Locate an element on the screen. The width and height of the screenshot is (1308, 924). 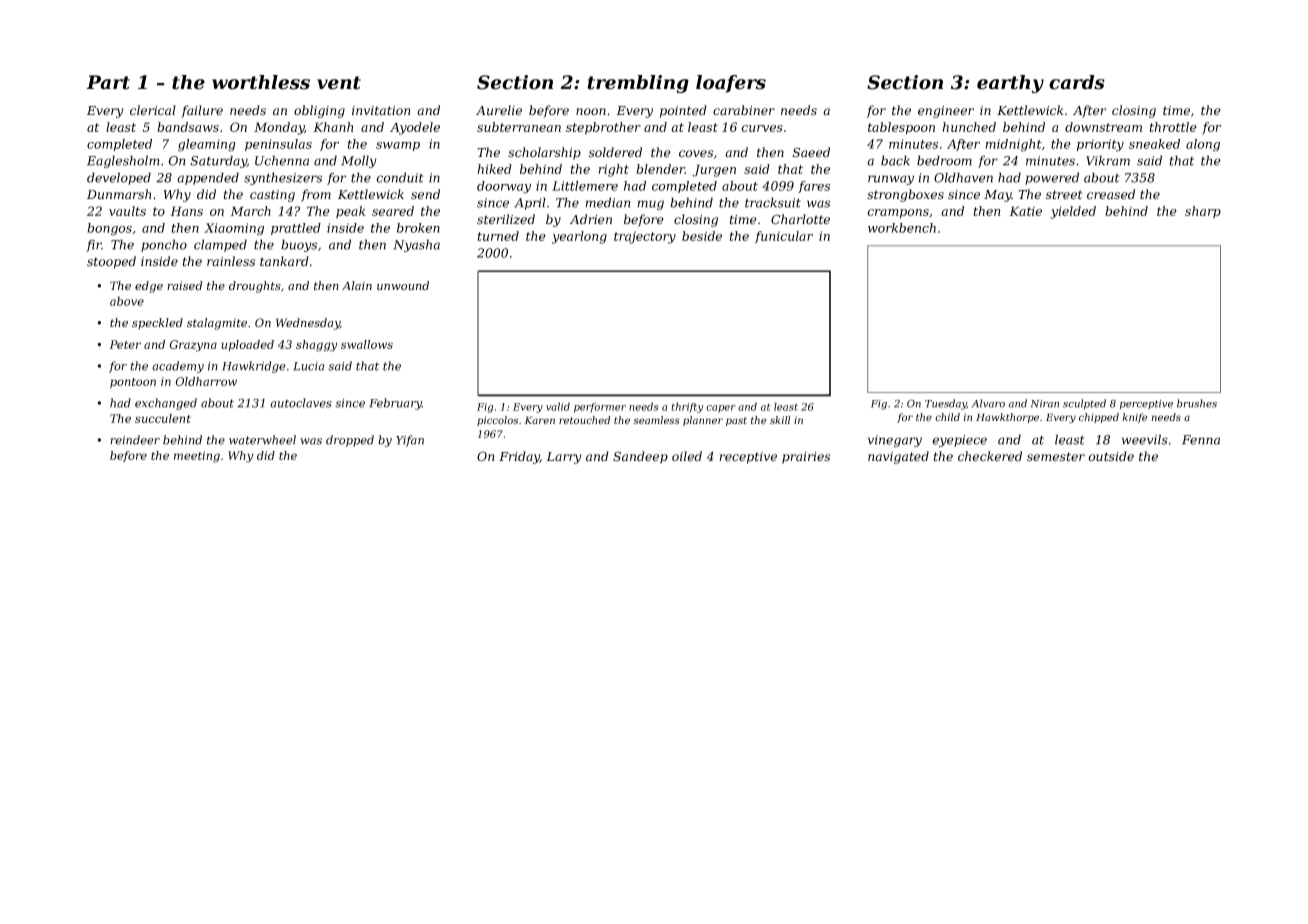
Saeed is located at coordinates (811, 152).
